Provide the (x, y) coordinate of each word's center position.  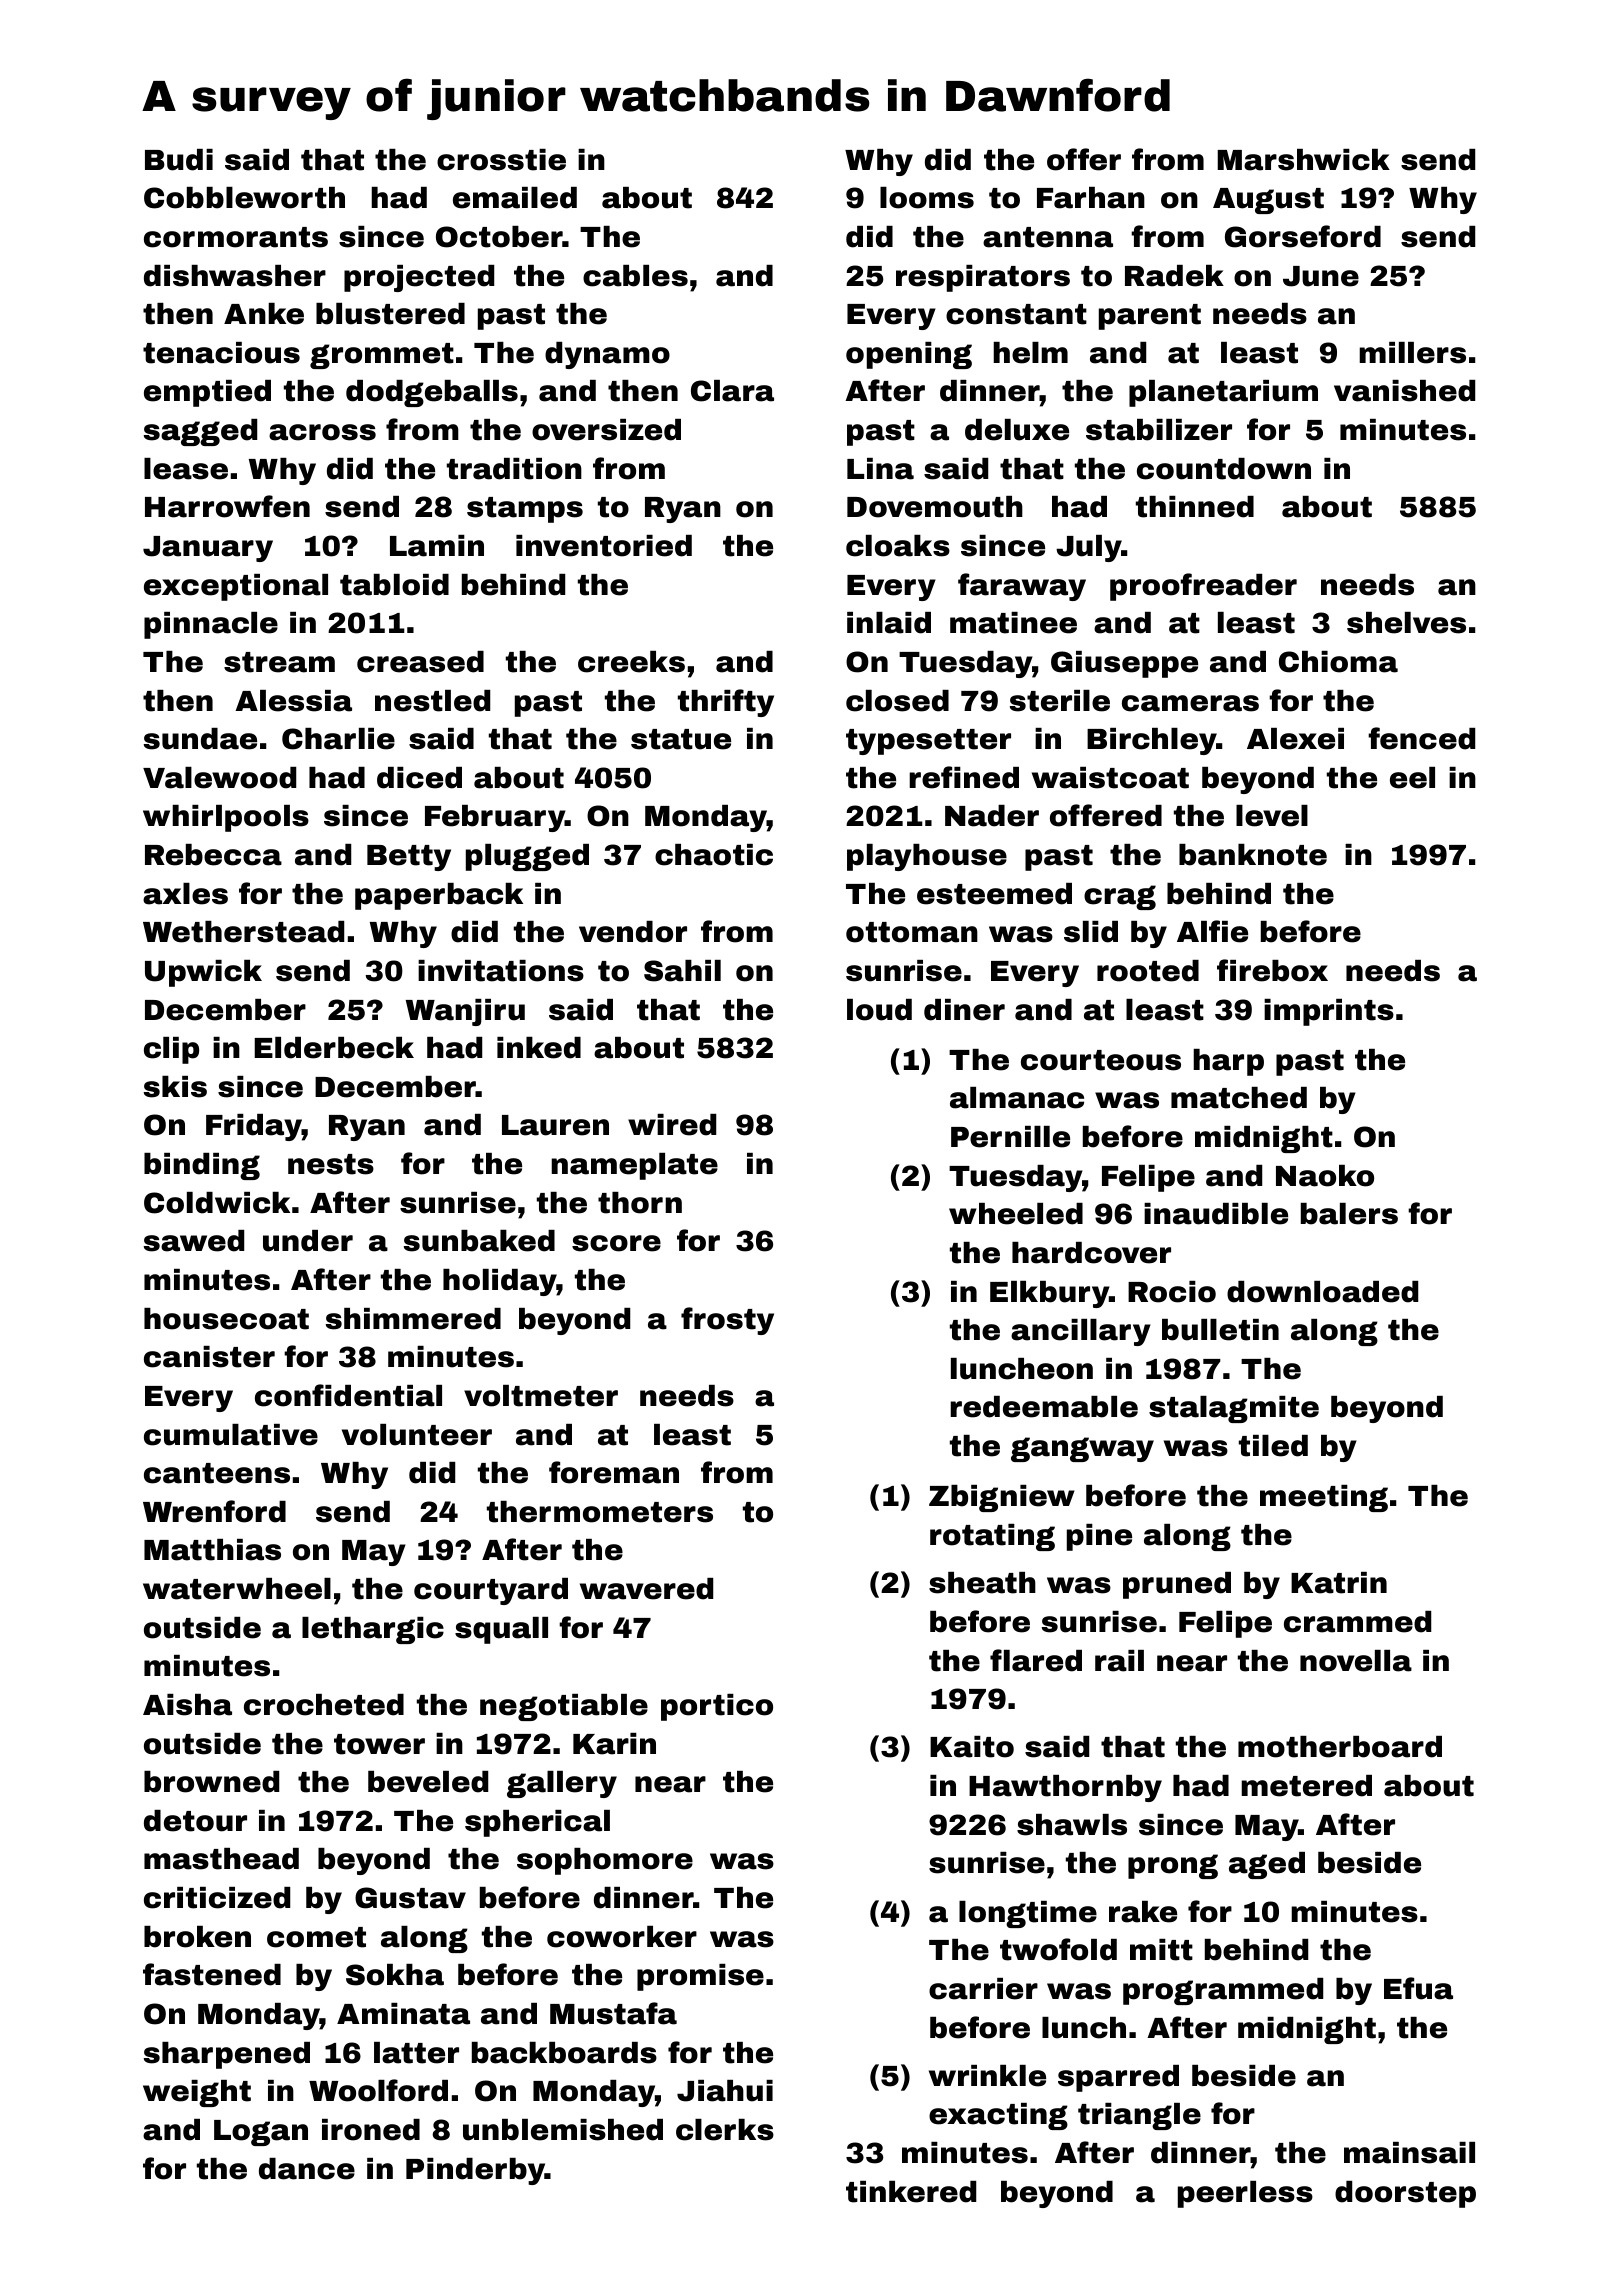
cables (635, 276)
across (322, 432)
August (1268, 201)
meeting (1324, 1498)
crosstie (501, 160)
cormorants (236, 237)
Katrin (1339, 1583)
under (308, 1241)
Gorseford (1303, 236)
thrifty (726, 703)
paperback (439, 896)
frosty (727, 1321)
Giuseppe (1124, 664)
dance (307, 2169)
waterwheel (237, 1589)
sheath (982, 1583)
